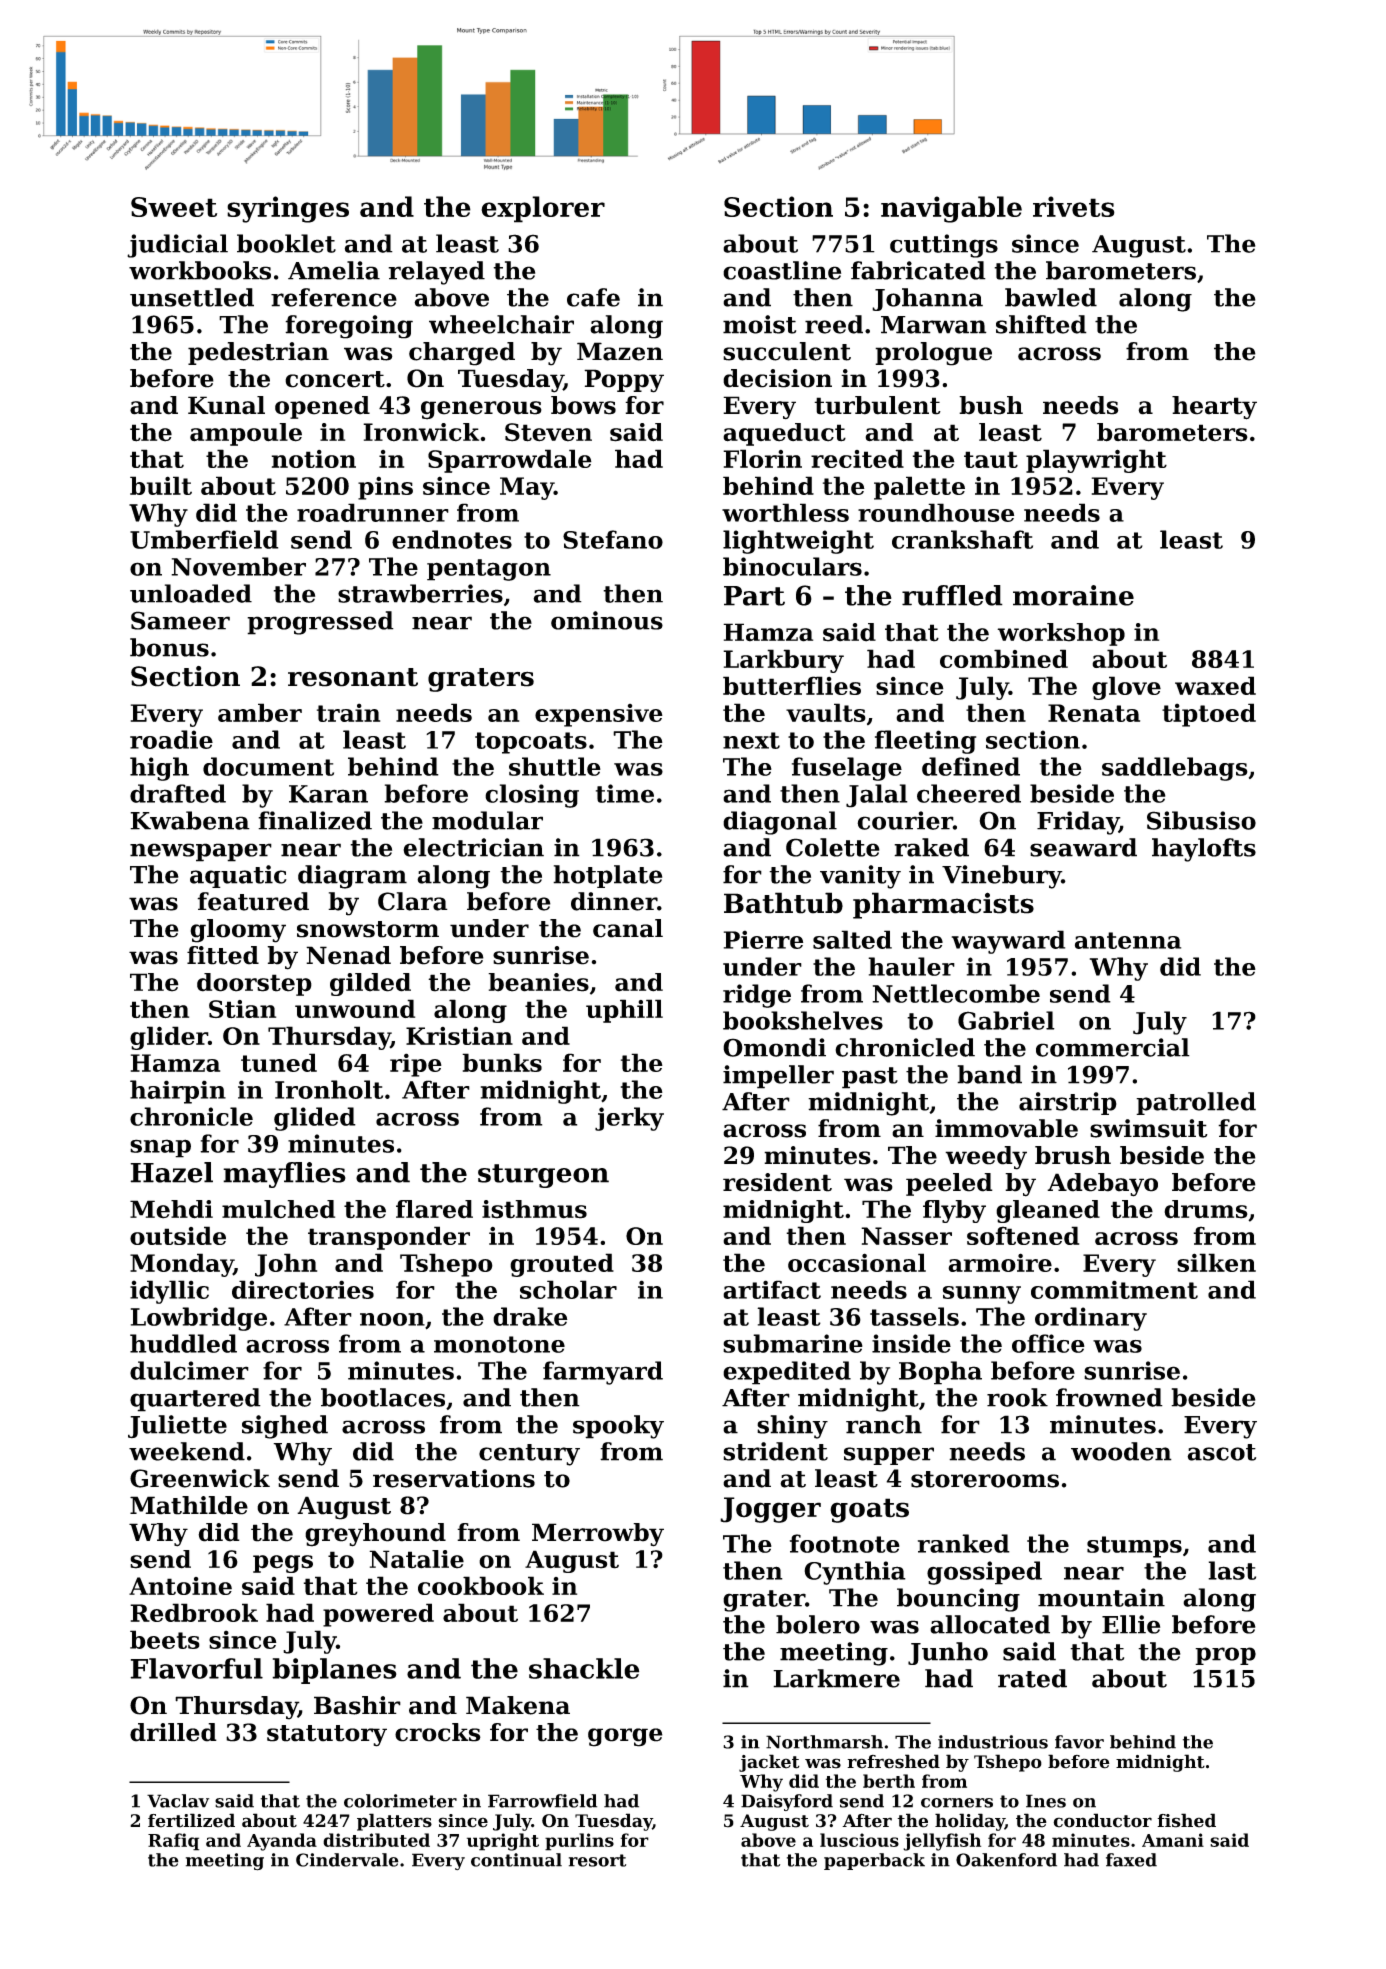 This image has width=1386, height=1969. What do you see at coordinates (1074, 206) in the image?
I see `rivets` at bounding box center [1074, 206].
